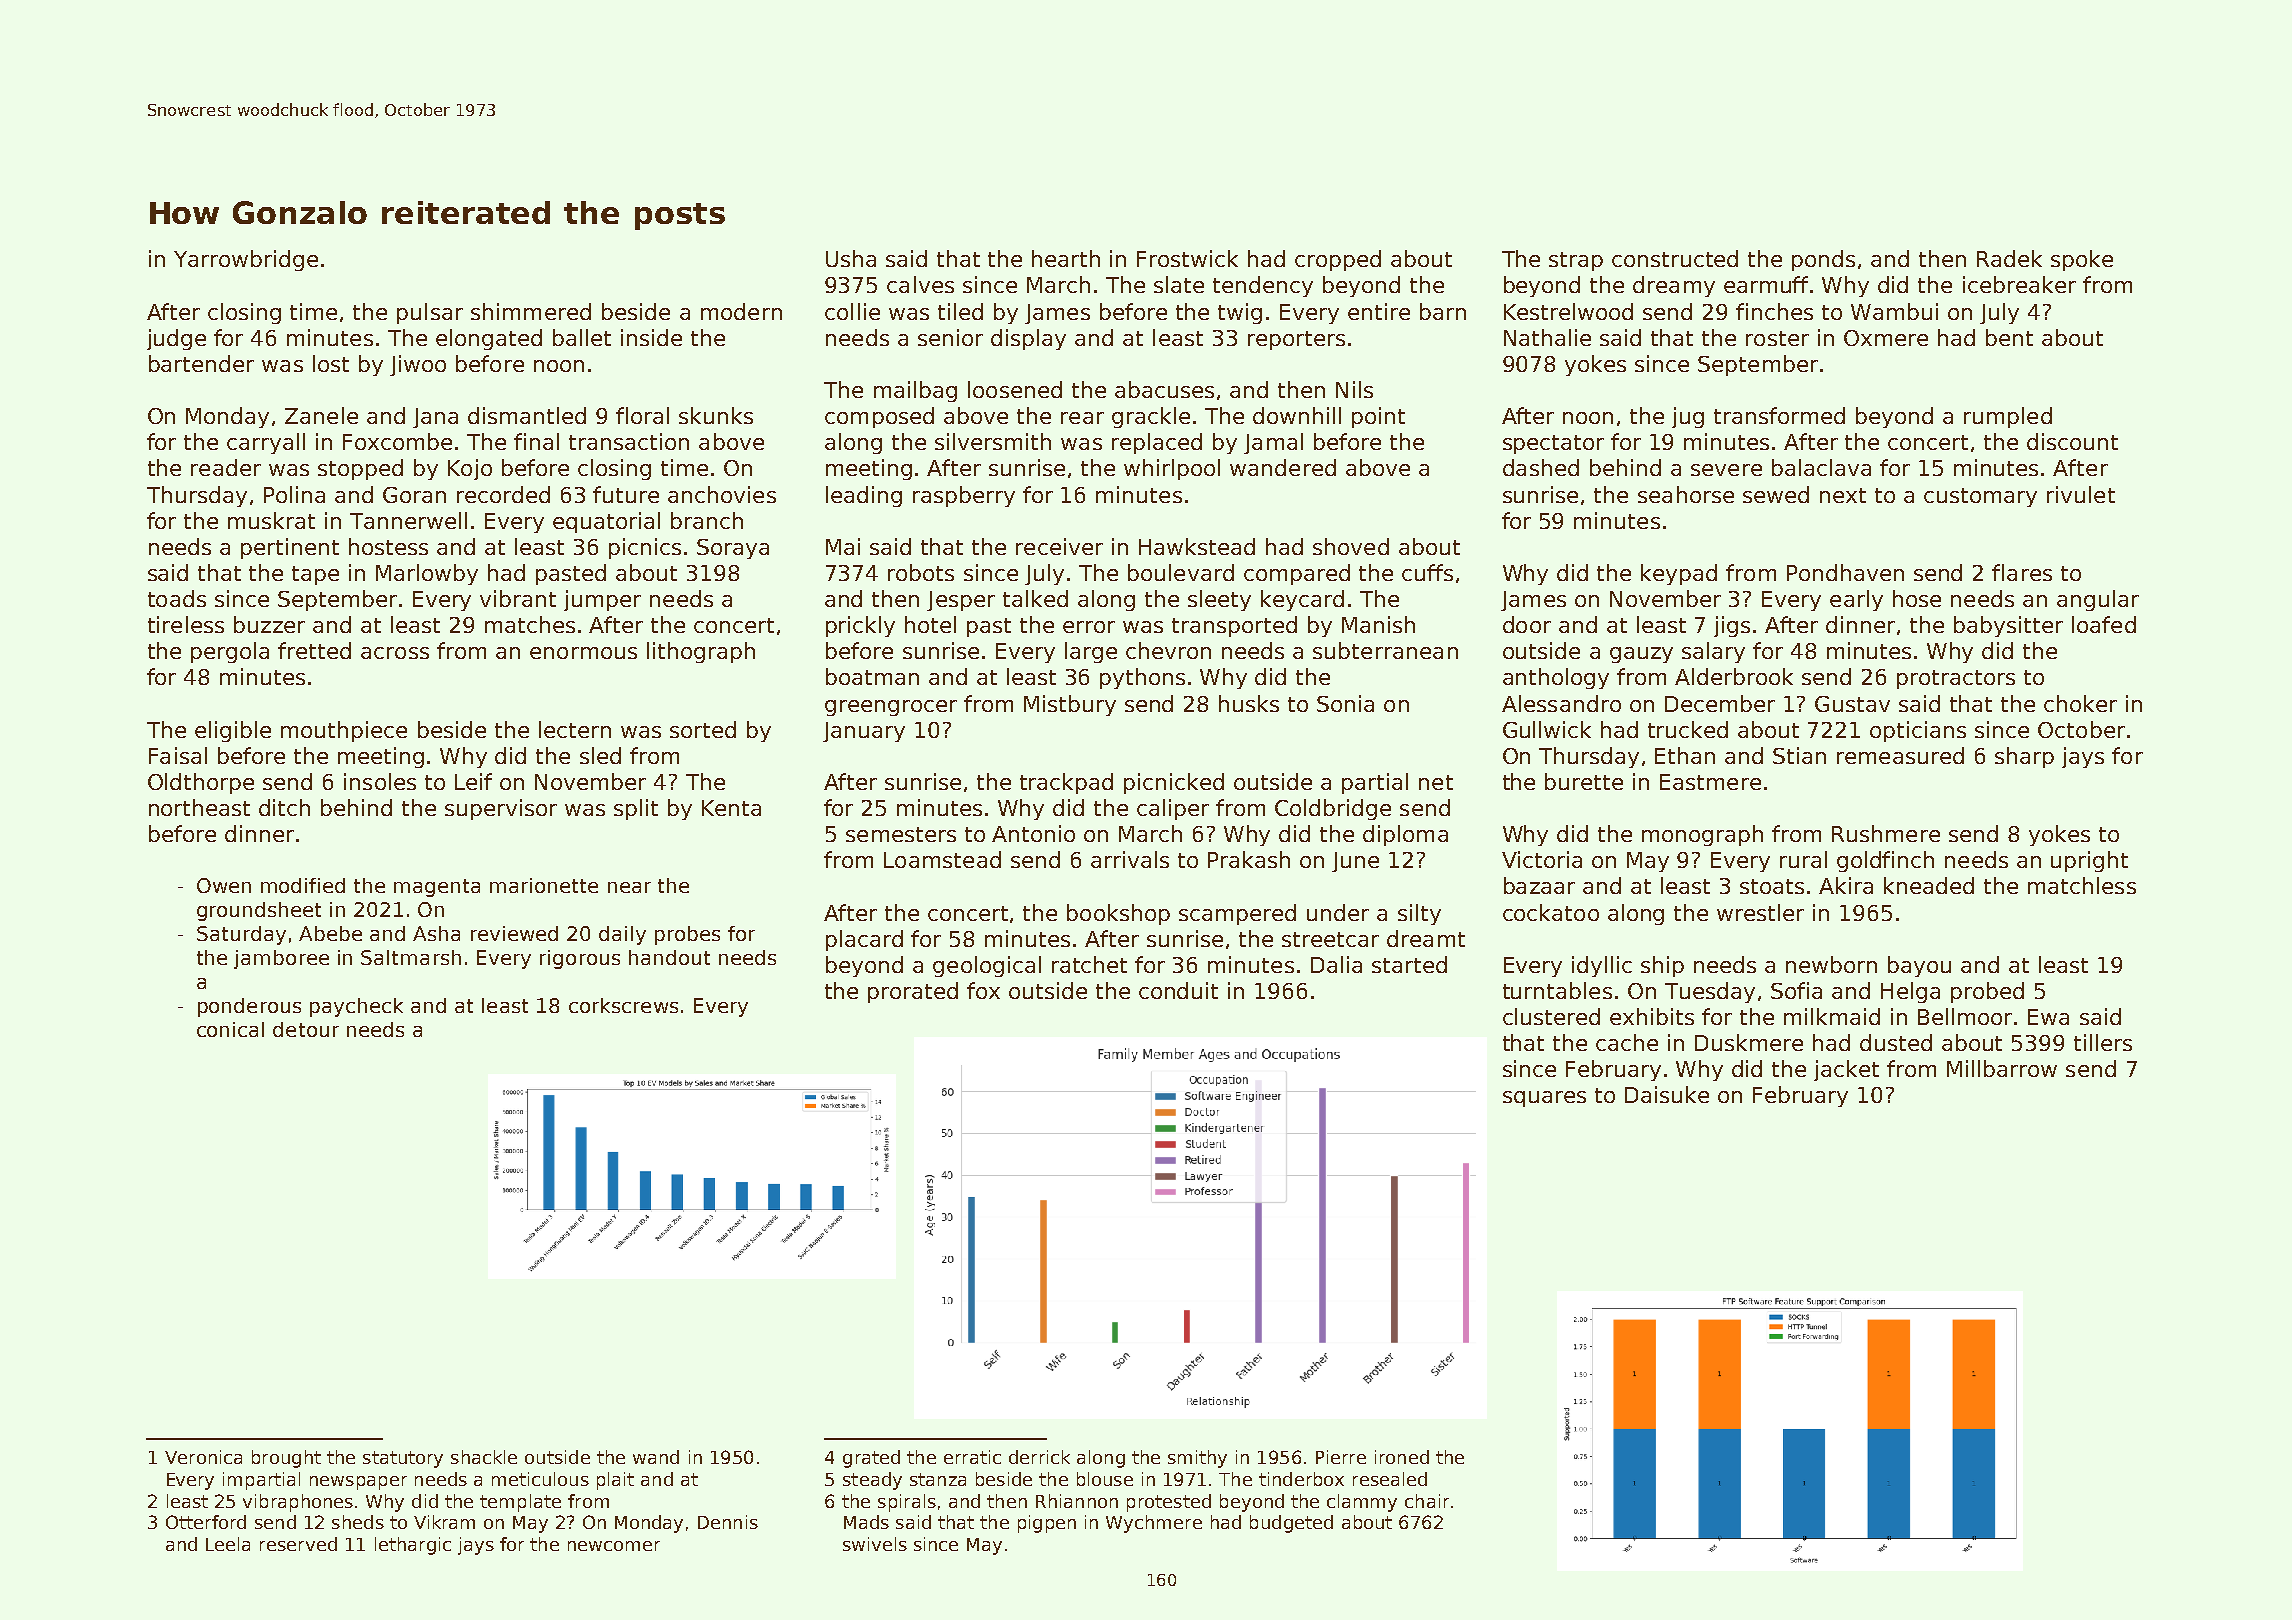 The height and width of the document is (1620, 2292). What do you see at coordinates (1900, 755) in the document?
I see `remeasured` at bounding box center [1900, 755].
